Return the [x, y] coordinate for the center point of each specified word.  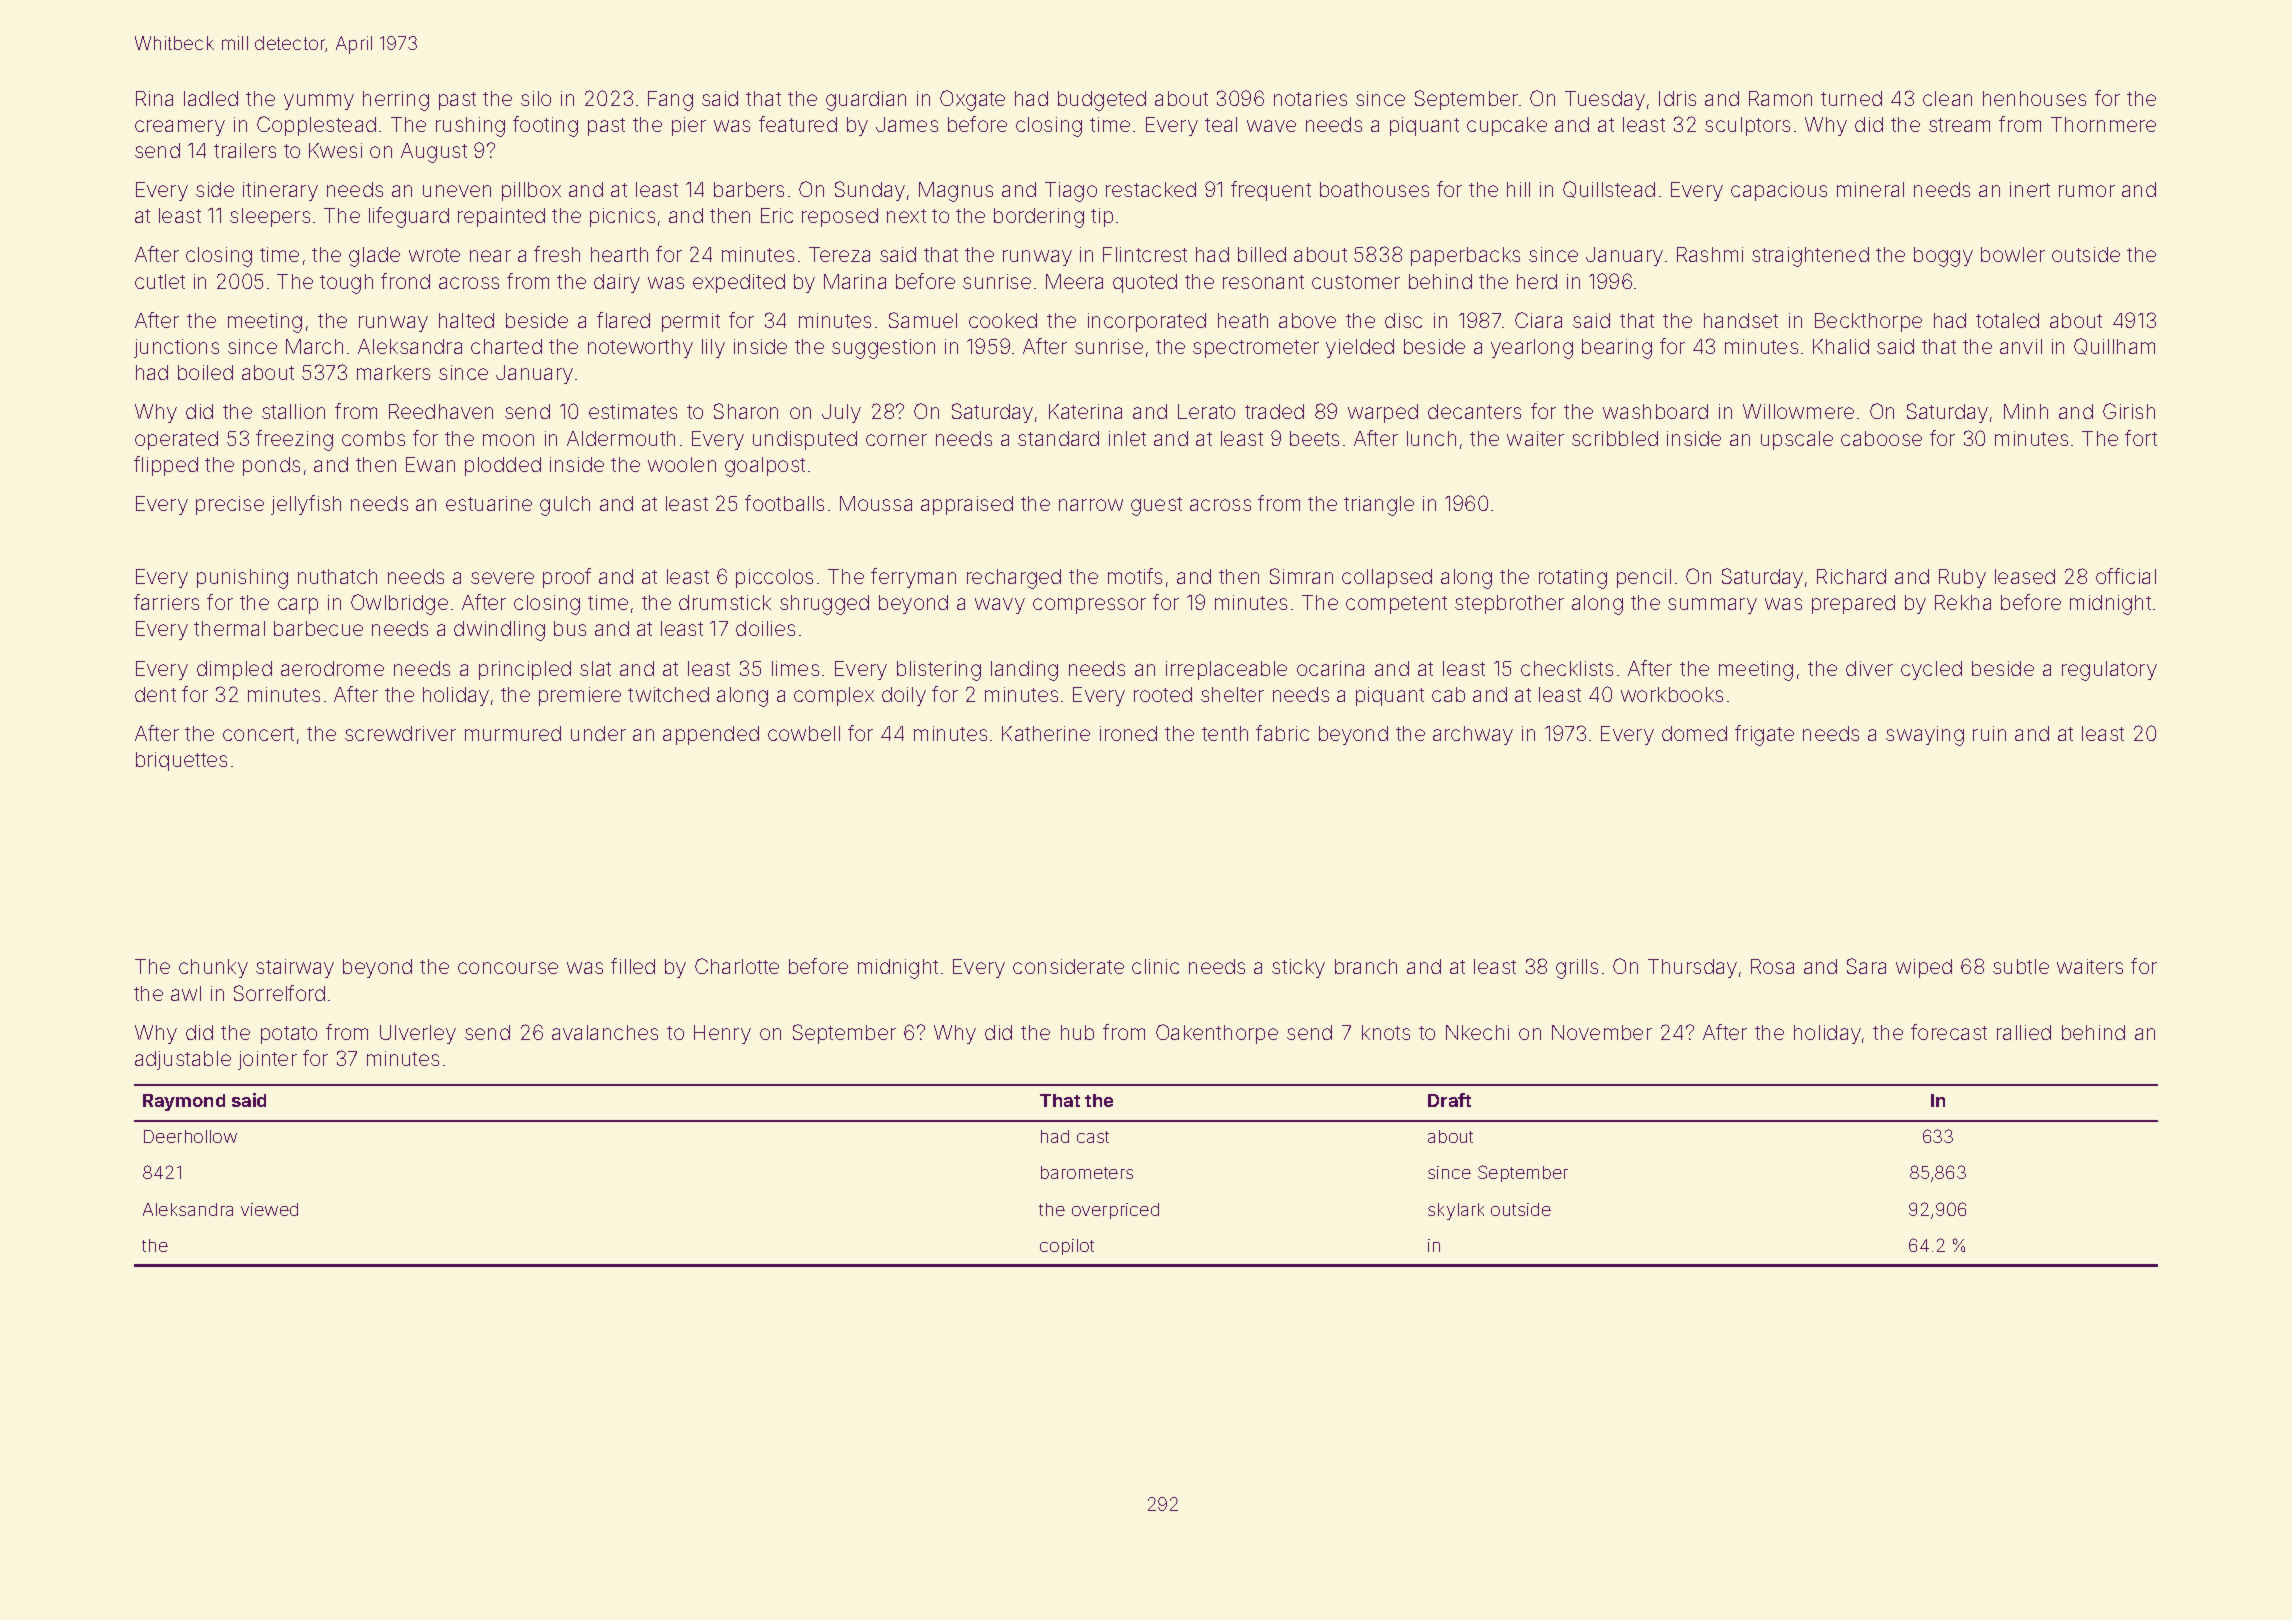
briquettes [181, 761]
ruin [1989, 733]
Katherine [1046, 733]
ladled [211, 98]
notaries [1310, 98]
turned [1851, 98]
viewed [269, 1209]
